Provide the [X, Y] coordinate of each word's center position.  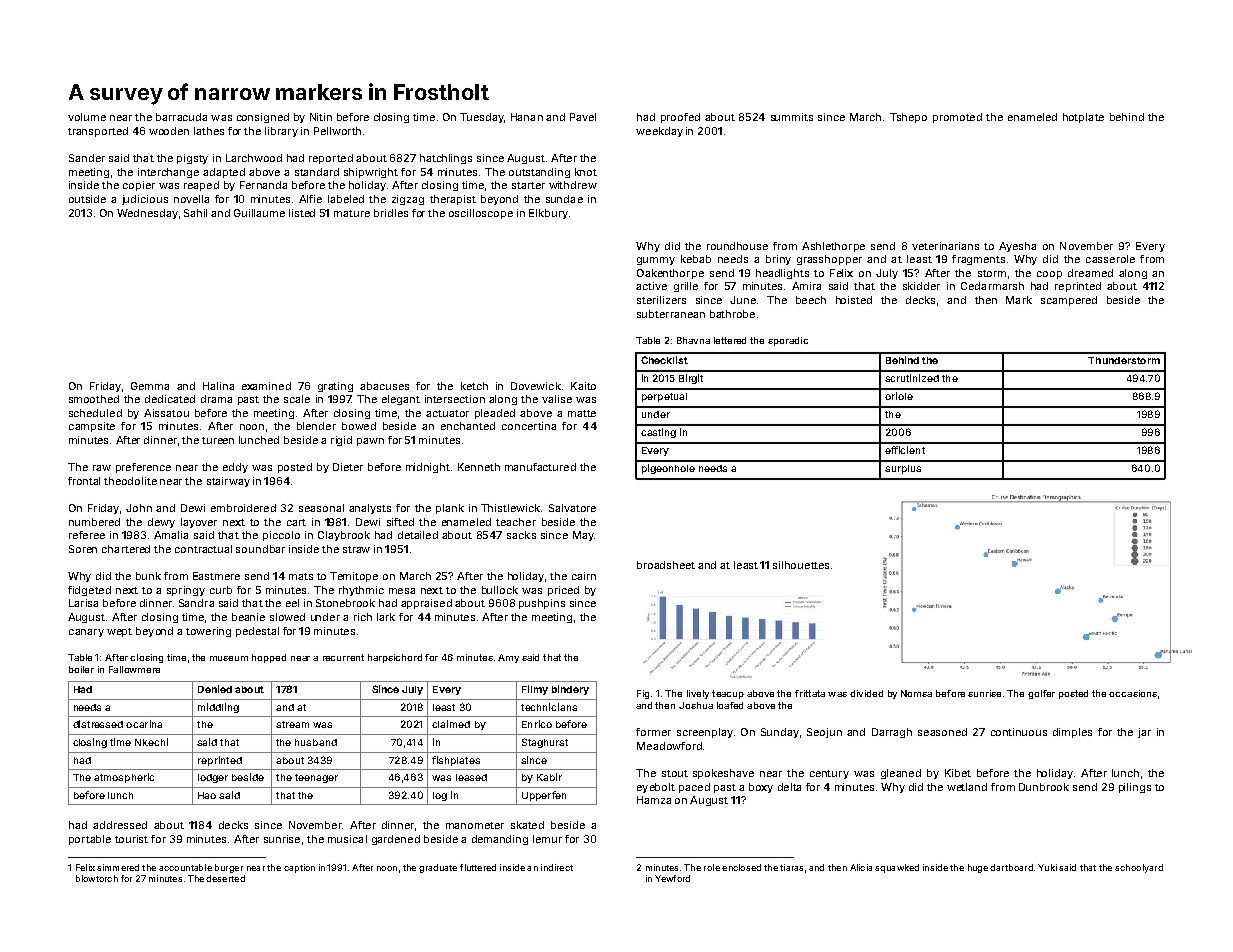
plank [450, 509]
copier [139, 186]
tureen [218, 440]
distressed [98, 724]
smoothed [94, 399]
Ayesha [1017, 247]
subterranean [671, 314]
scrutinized [912, 378]
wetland [967, 787]
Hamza [654, 800]
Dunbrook [1044, 787]
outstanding [539, 173]
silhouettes [801, 565]
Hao [207, 795]
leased [471, 777]
